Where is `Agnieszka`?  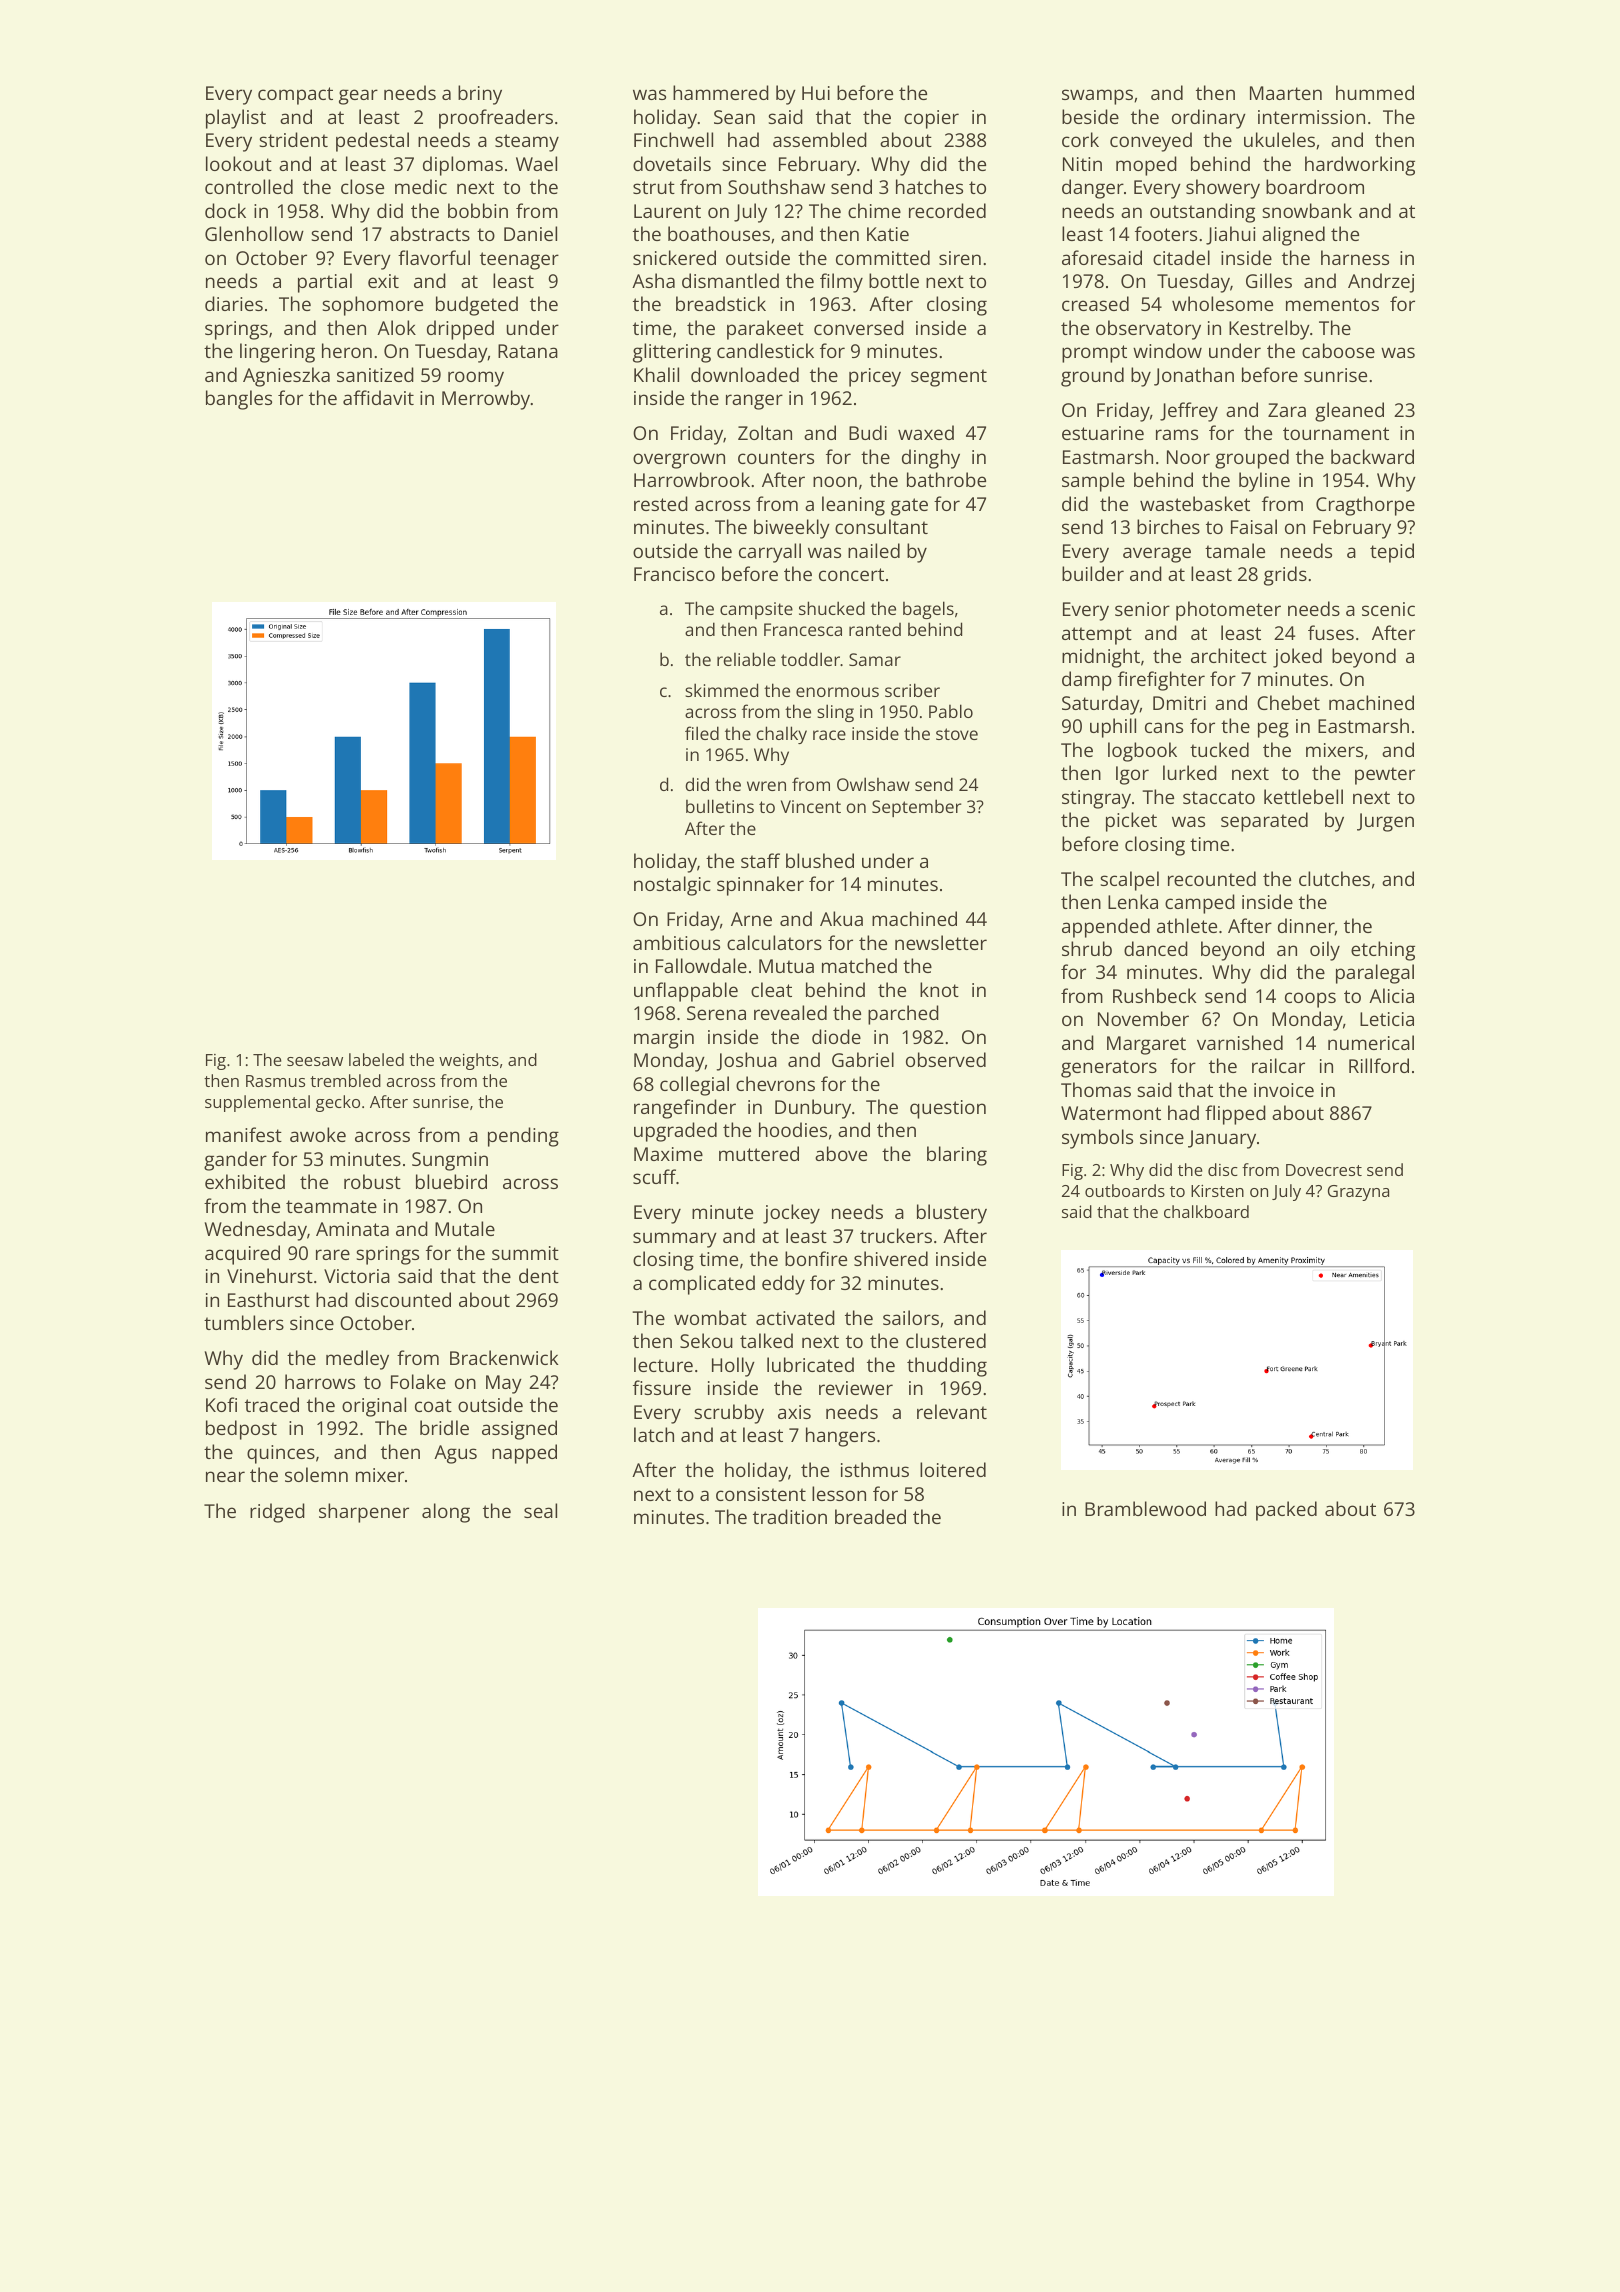
Agnieszka is located at coordinates (286, 377).
